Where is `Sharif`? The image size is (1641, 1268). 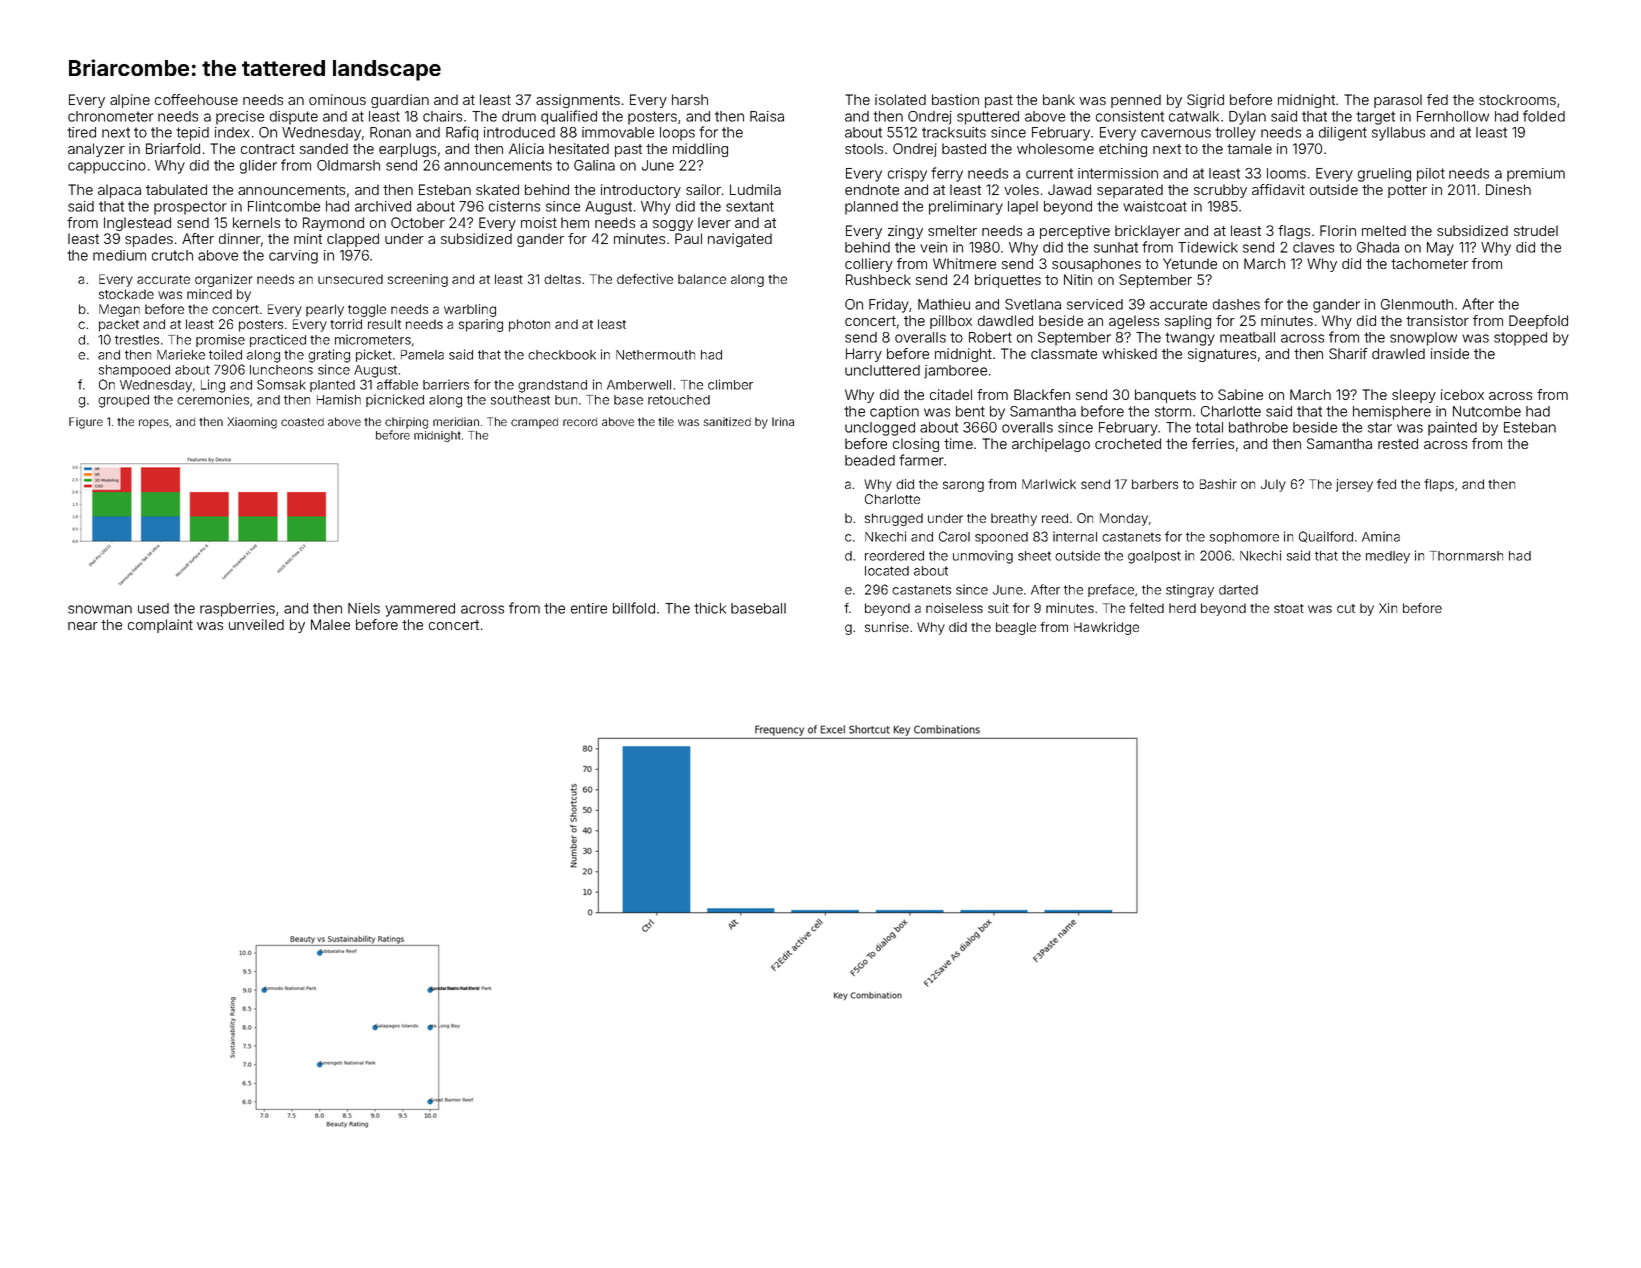
Sharif is located at coordinates (1348, 353).
